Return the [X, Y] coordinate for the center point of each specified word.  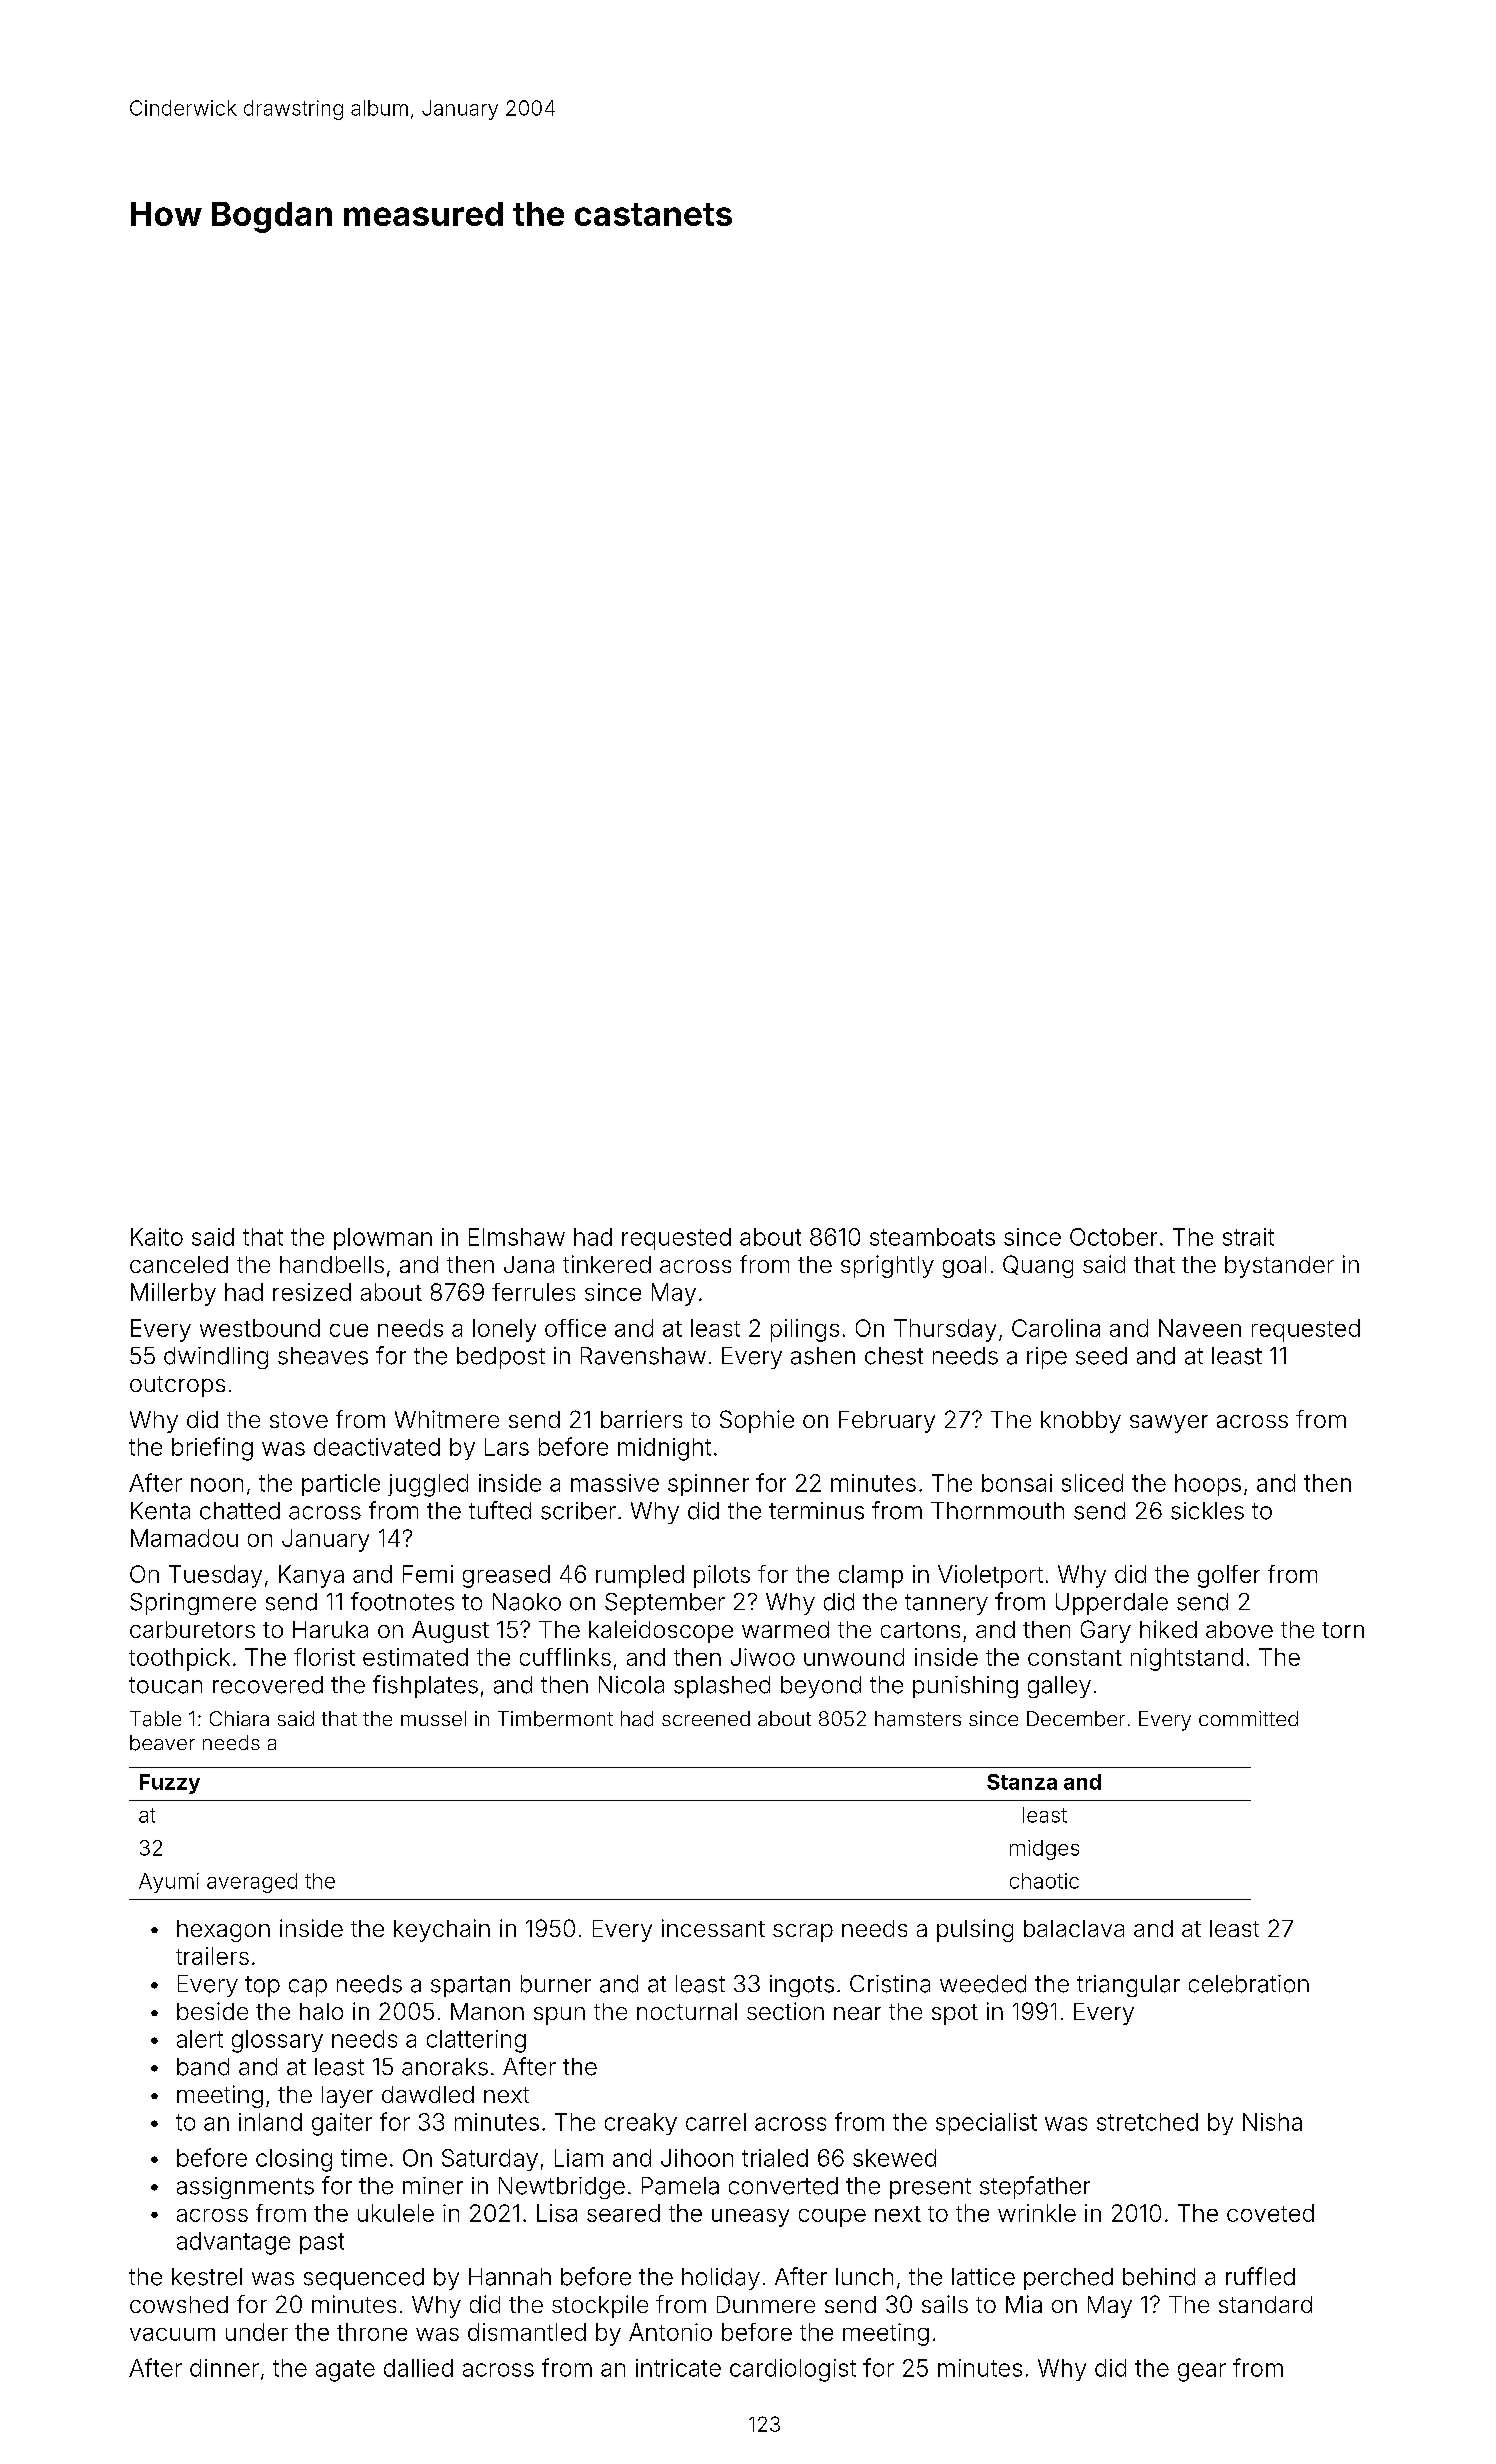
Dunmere [766, 2304]
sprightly [887, 1266]
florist [324, 1657]
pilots [722, 1576]
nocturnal [687, 2011]
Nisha [1272, 2122]
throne [372, 2332]
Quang [1038, 1266]
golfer [1229, 1576]
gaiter [342, 2124]
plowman [383, 1239]
